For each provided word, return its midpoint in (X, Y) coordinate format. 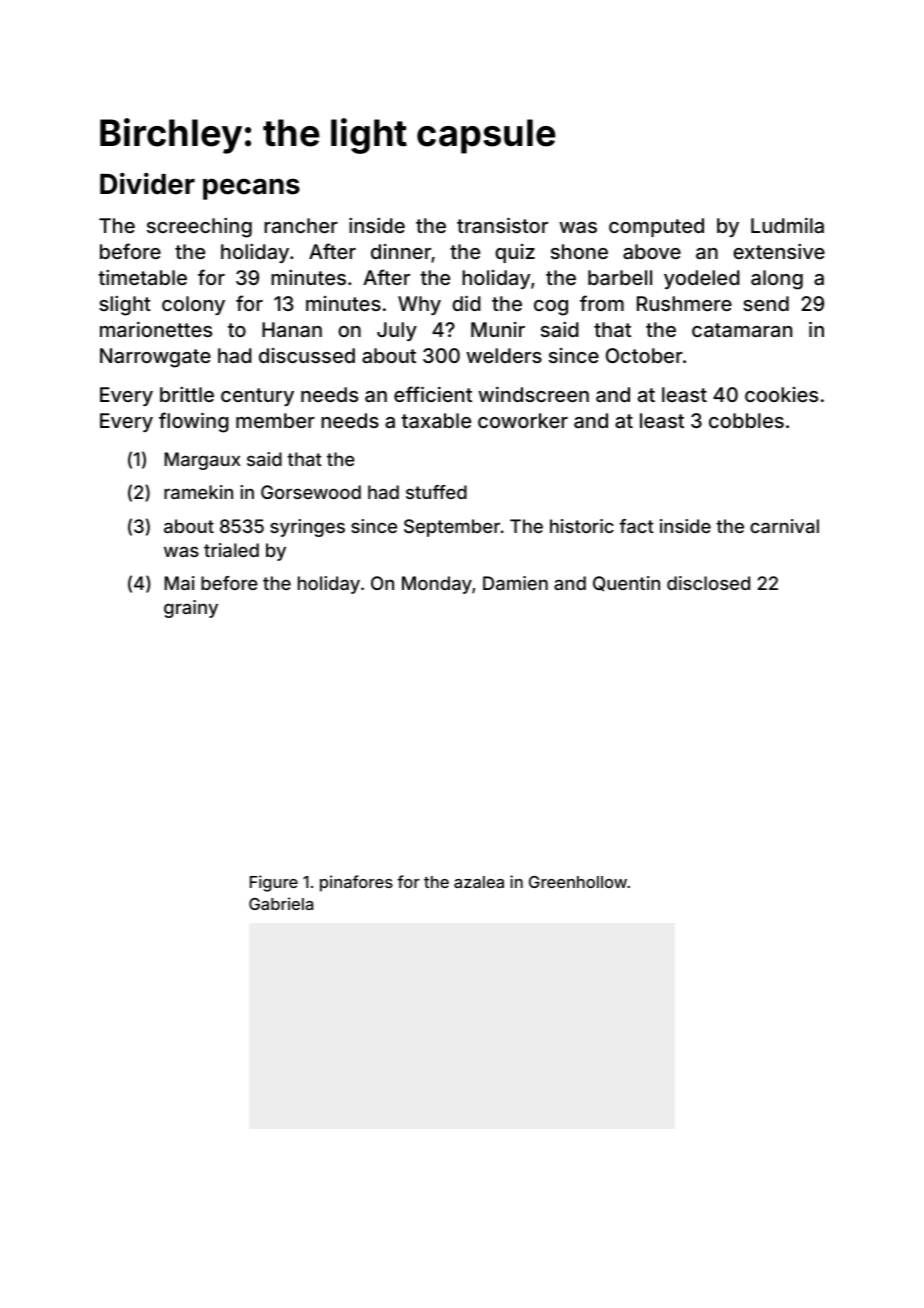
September (452, 528)
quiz (515, 253)
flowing (194, 422)
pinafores (356, 883)
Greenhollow (578, 882)
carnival (784, 526)
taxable (436, 420)
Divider (147, 184)
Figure (274, 883)
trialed (231, 550)
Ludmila (787, 225)
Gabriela (281, 903)
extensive (779, 251)
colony (193, 305)
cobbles (746, 420)
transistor (502, 225)
